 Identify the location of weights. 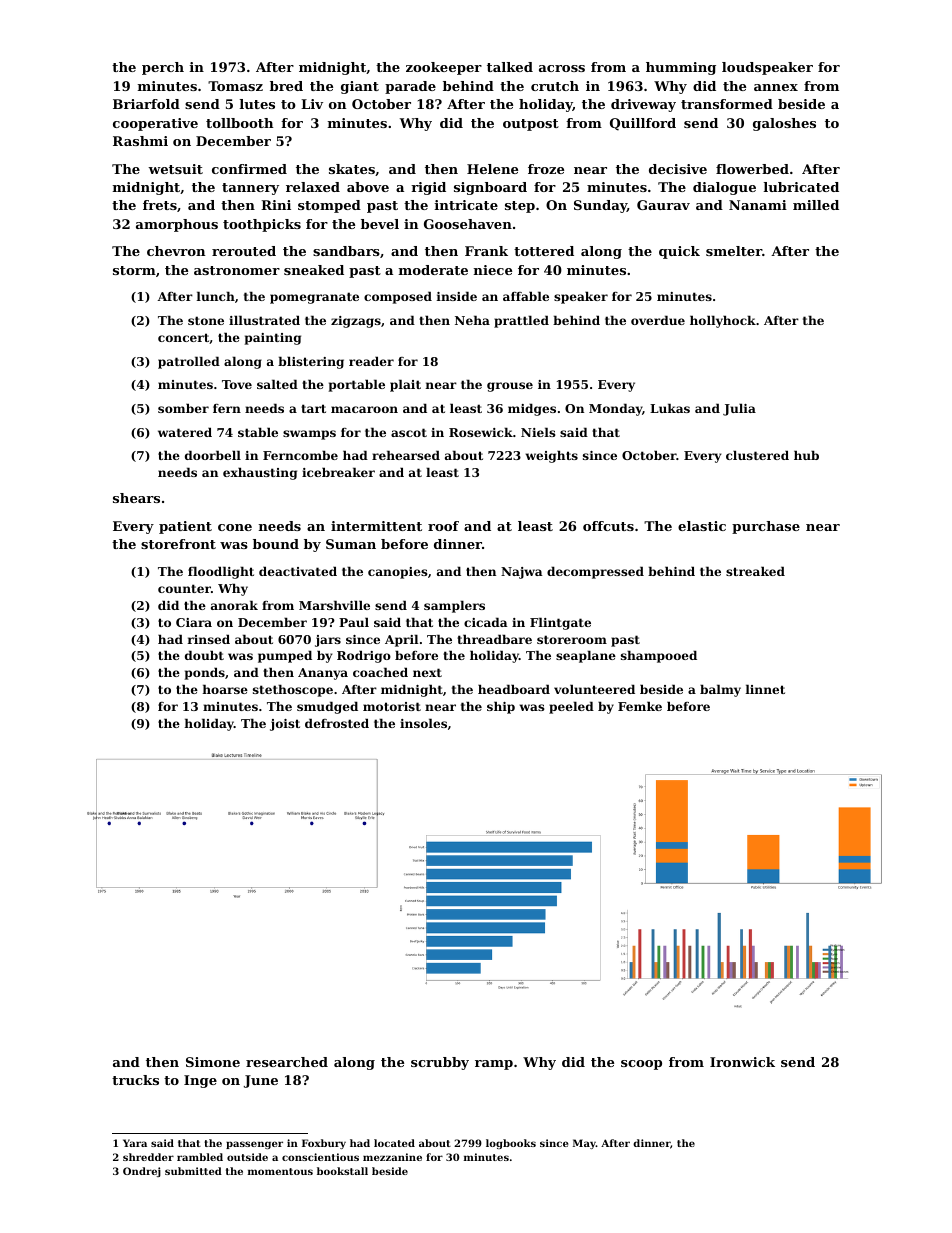
(552, 456).
